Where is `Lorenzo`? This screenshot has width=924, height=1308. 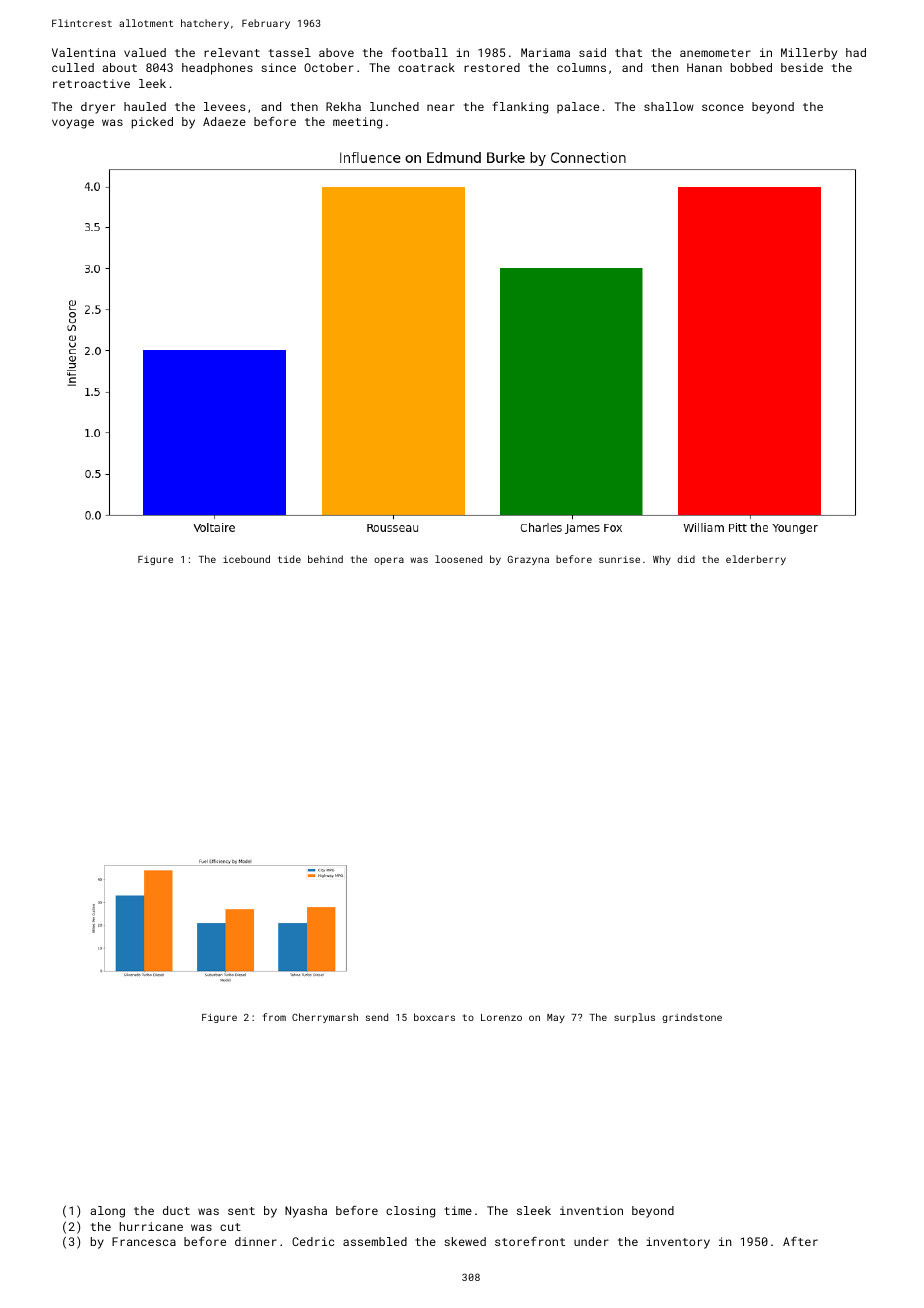 Lorenzo is located at coordinates (501, 1017).
